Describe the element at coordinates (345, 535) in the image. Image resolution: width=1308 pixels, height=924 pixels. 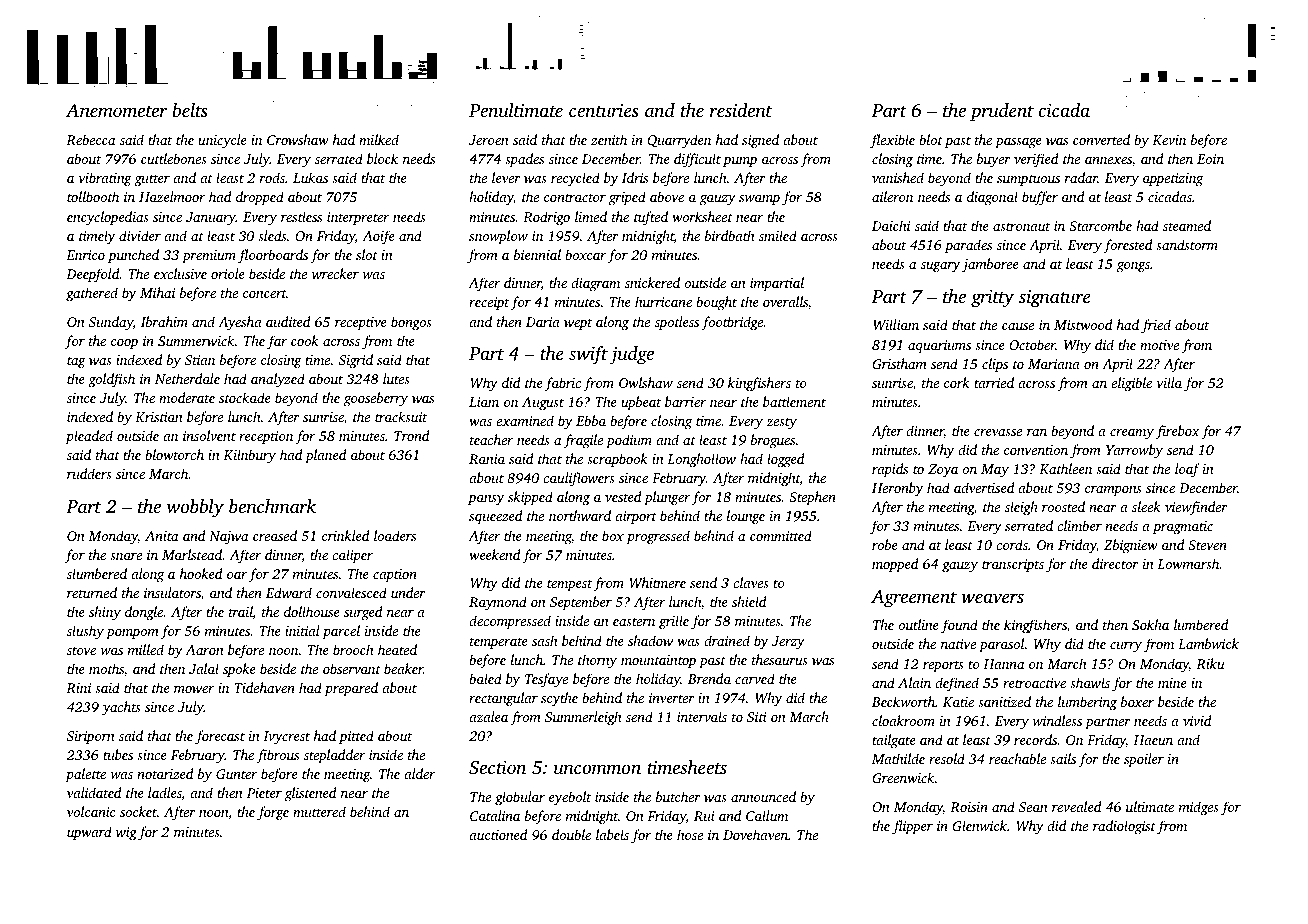
I see `crinkled` at that location.
